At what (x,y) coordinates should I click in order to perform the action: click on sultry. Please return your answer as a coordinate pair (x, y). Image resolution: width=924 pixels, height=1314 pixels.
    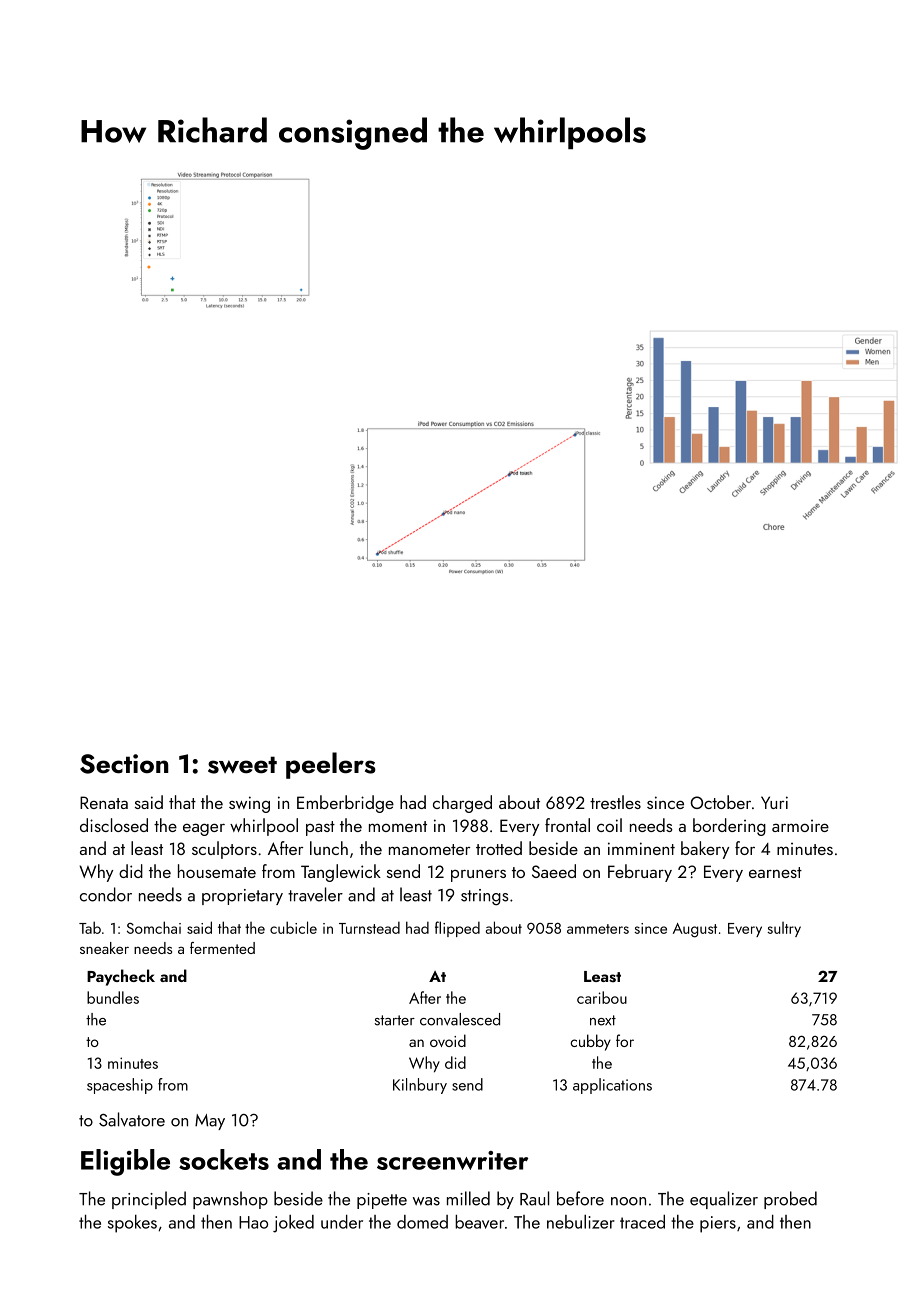
    Looking at the image, I should click on (784, 929).
